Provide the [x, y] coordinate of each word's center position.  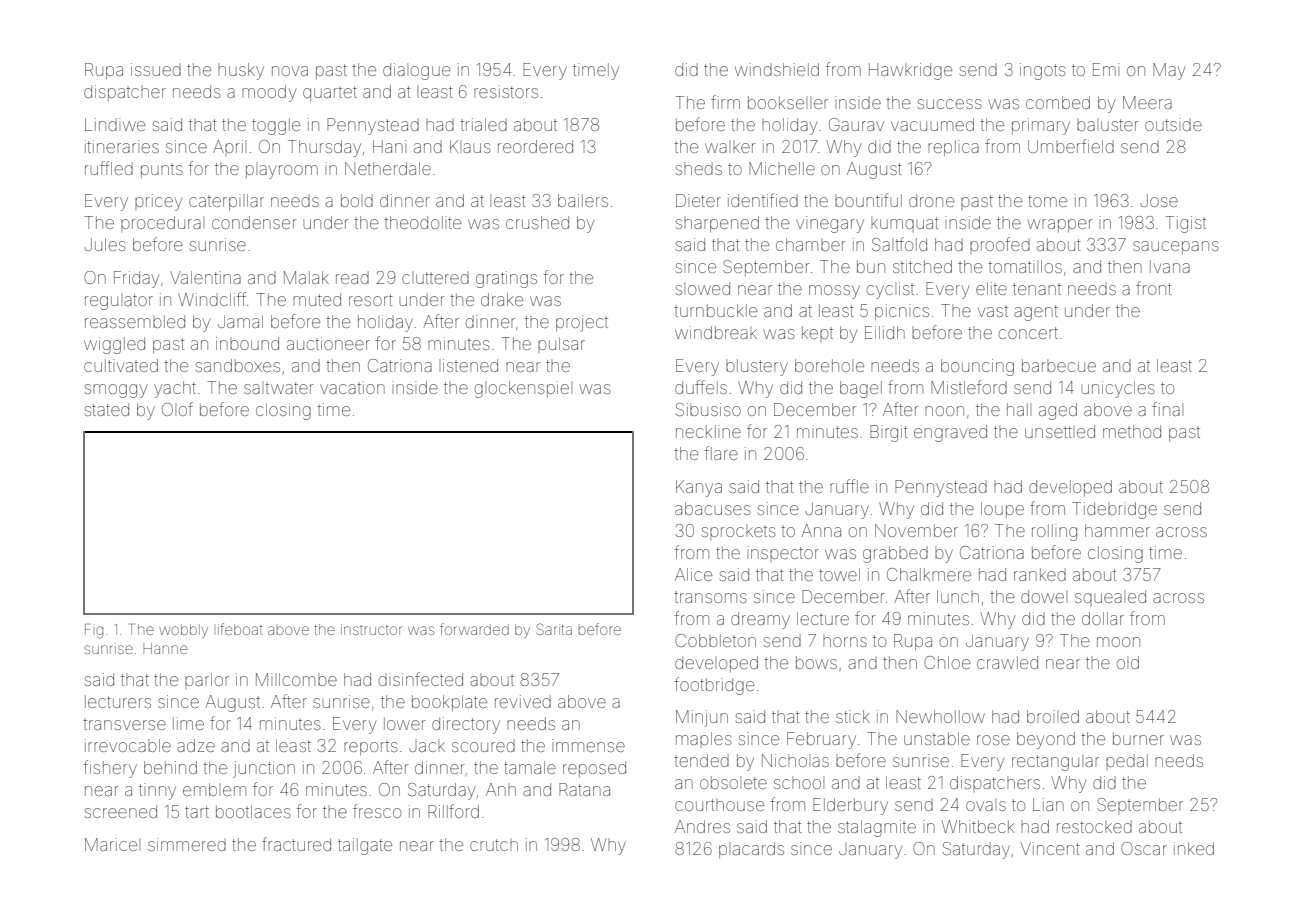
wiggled [114, 345]
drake [502, 299]
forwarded [474, 629]
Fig [94, 631]
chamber [811, 244]
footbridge [714, 686]
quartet [330, 93]
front [1154, 288]
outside [1173, 124]
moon [1118, 642]
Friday [136, 279]
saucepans [1176, 247]
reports [371, 747]
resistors [506, 91]
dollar [1103, 618]
